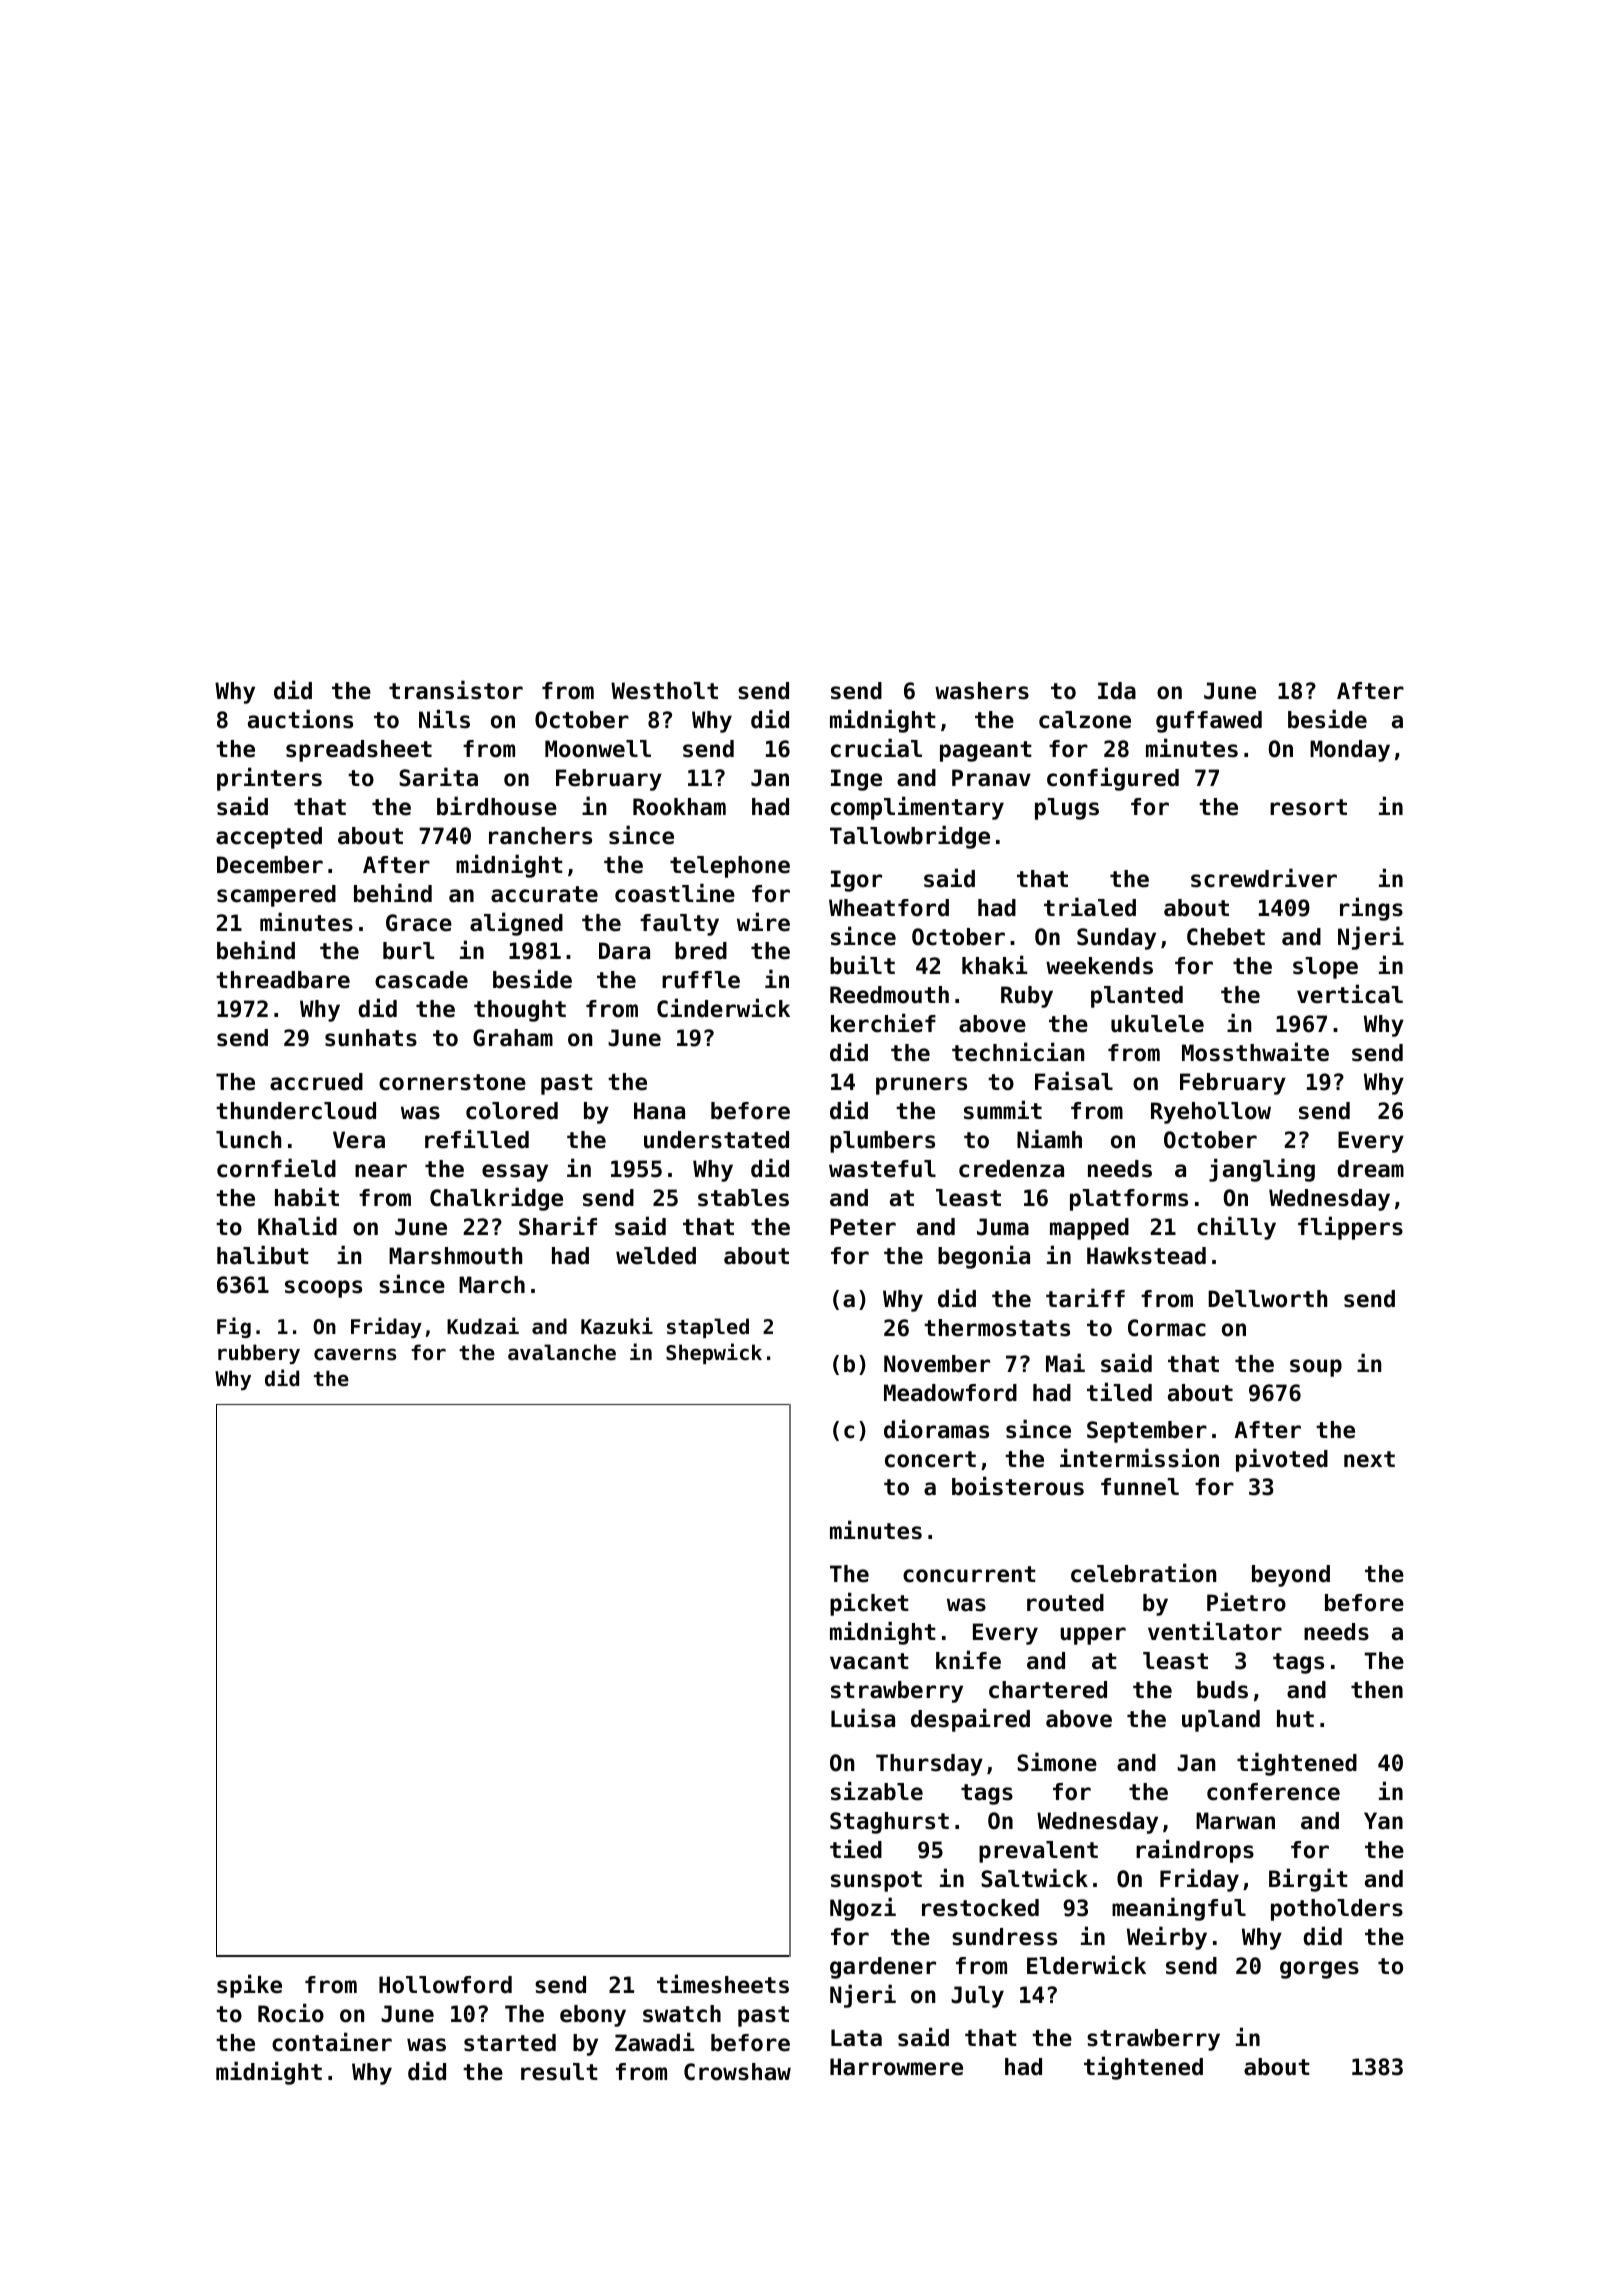 The image size is (1620, 2292). What do you see at coordinates (877, 1791) in the screenshot?
I see `sizable` at bounding box center [877, 1791].
